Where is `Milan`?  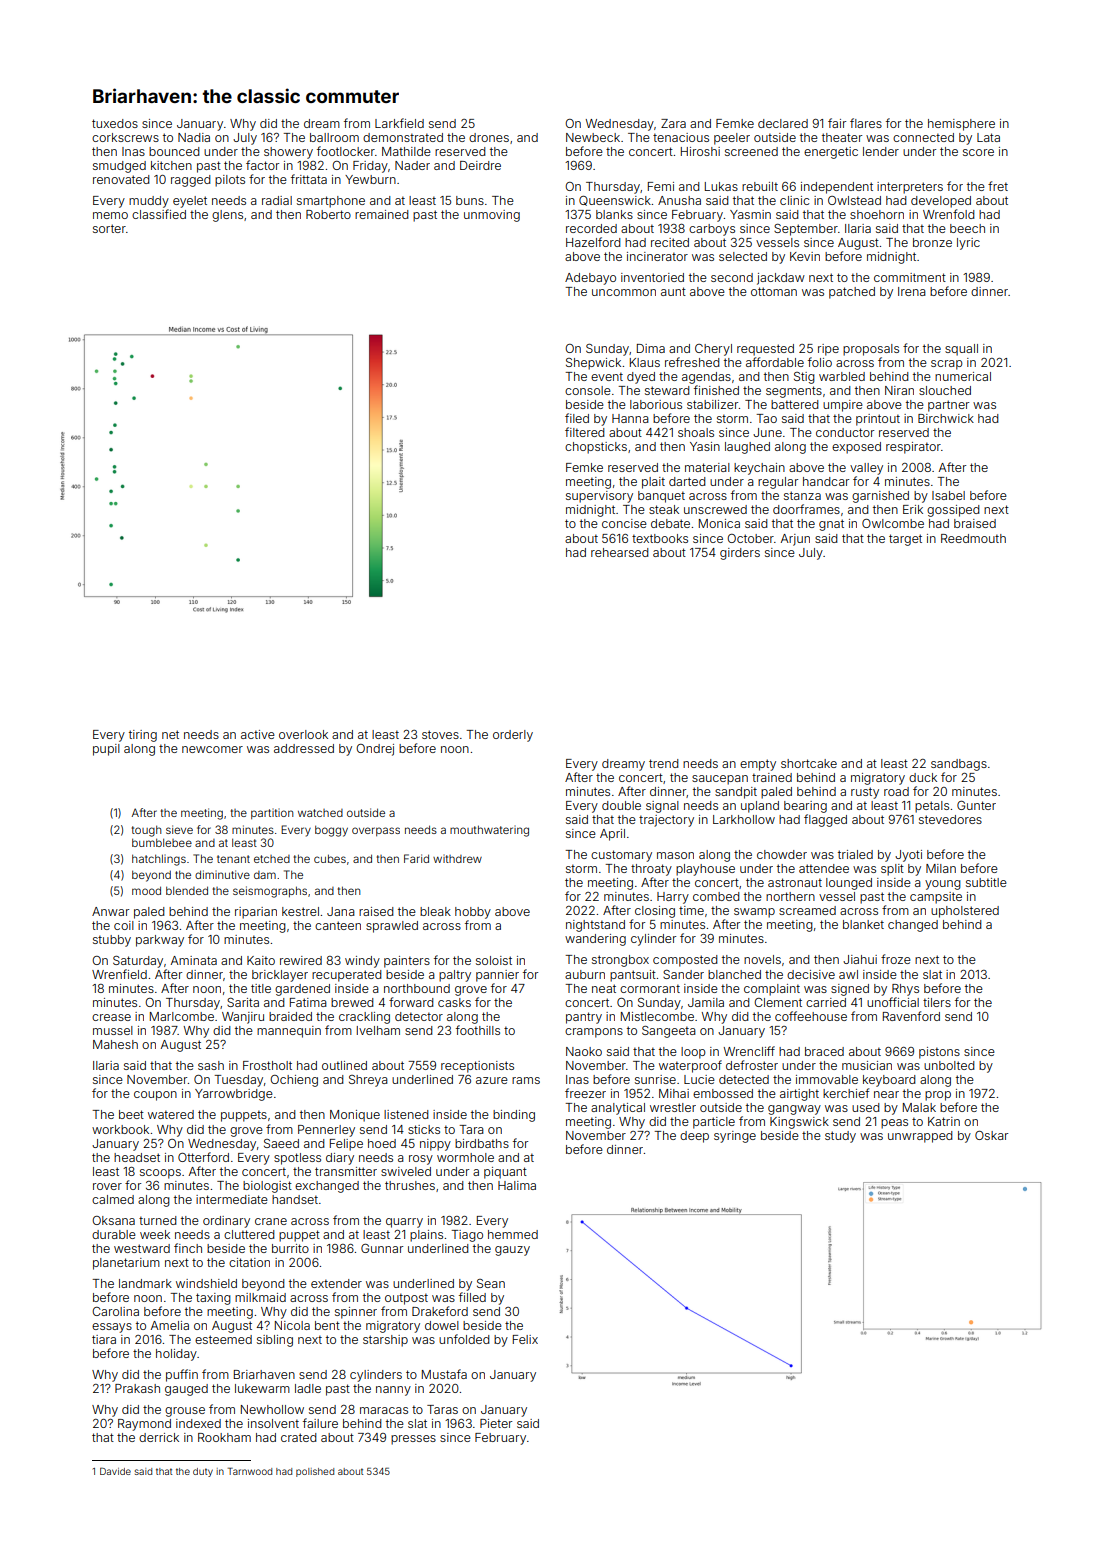
Milan is located at coordinates (941, 868).
